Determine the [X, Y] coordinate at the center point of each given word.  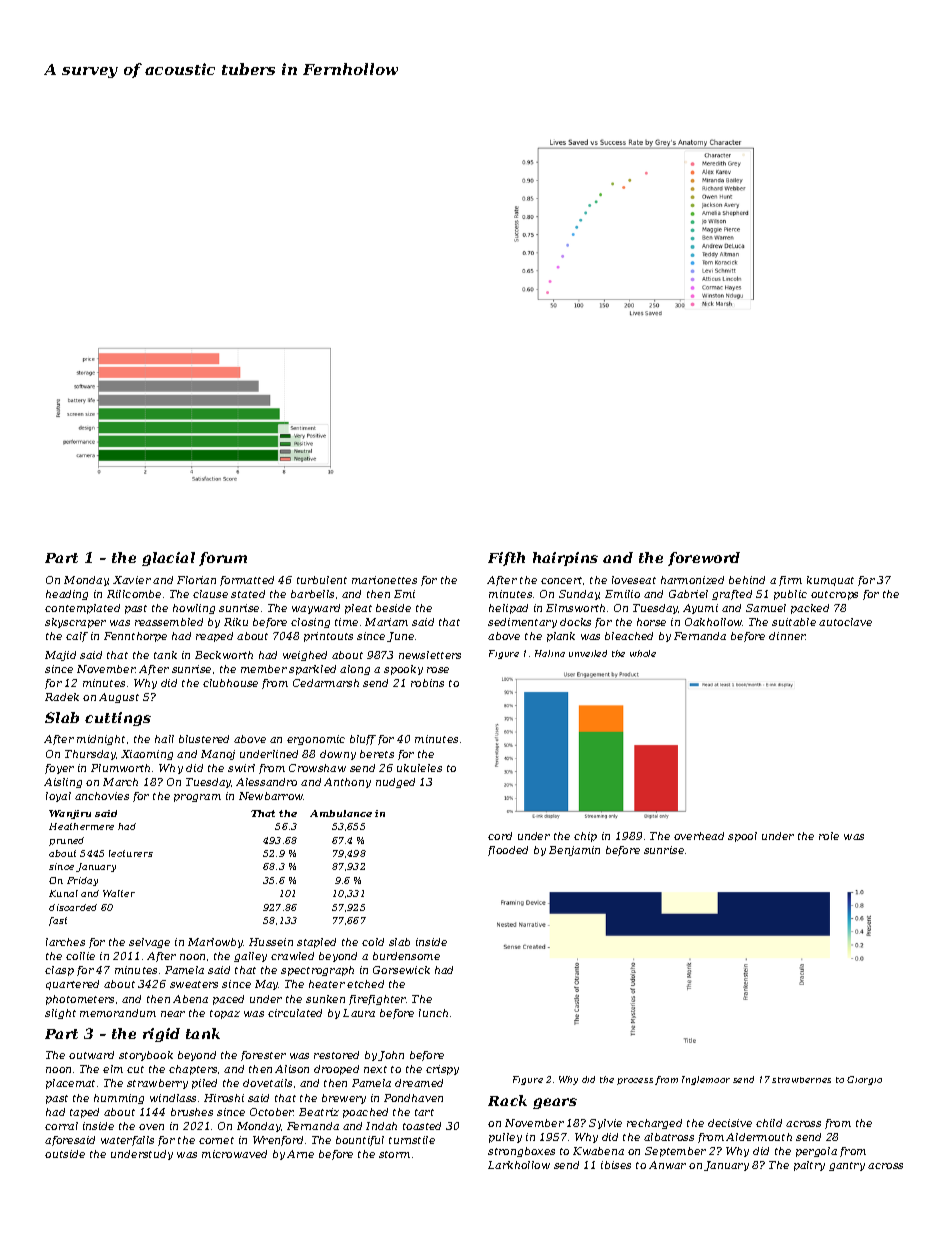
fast [58, 921]
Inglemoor [706, 1080]
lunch [433, 1013]
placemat [70, 1084]
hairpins [565, 559]
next [375, 1069]
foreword [704, 559]
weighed [305, 656]
